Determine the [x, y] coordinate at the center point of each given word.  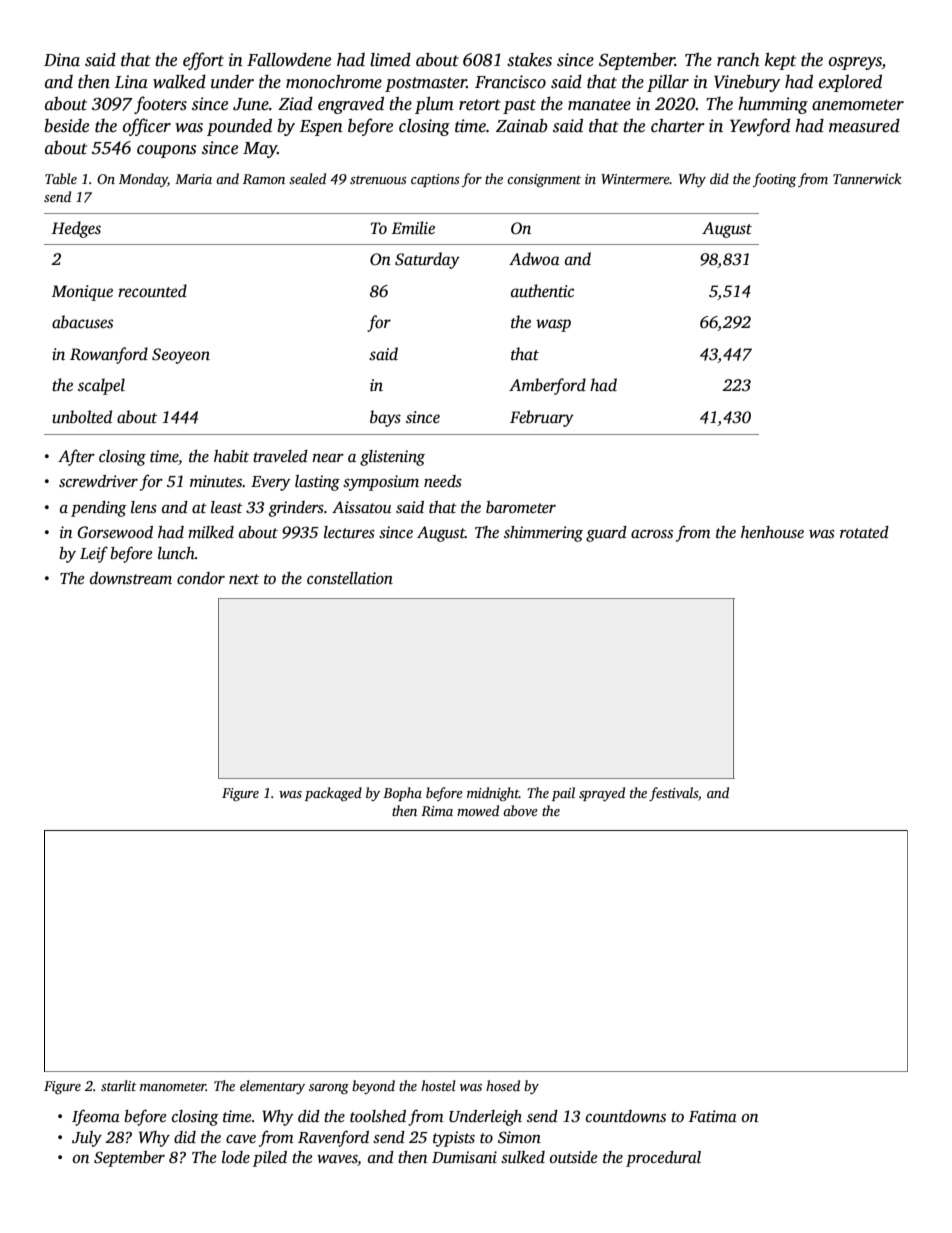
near [328, 458]
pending [99, 509]
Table [61, 178]
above [520, 810]
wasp [553, 325]
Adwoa [534, 259]
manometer [173, 1086]
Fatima [713, 1116]
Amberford [547, 386]
